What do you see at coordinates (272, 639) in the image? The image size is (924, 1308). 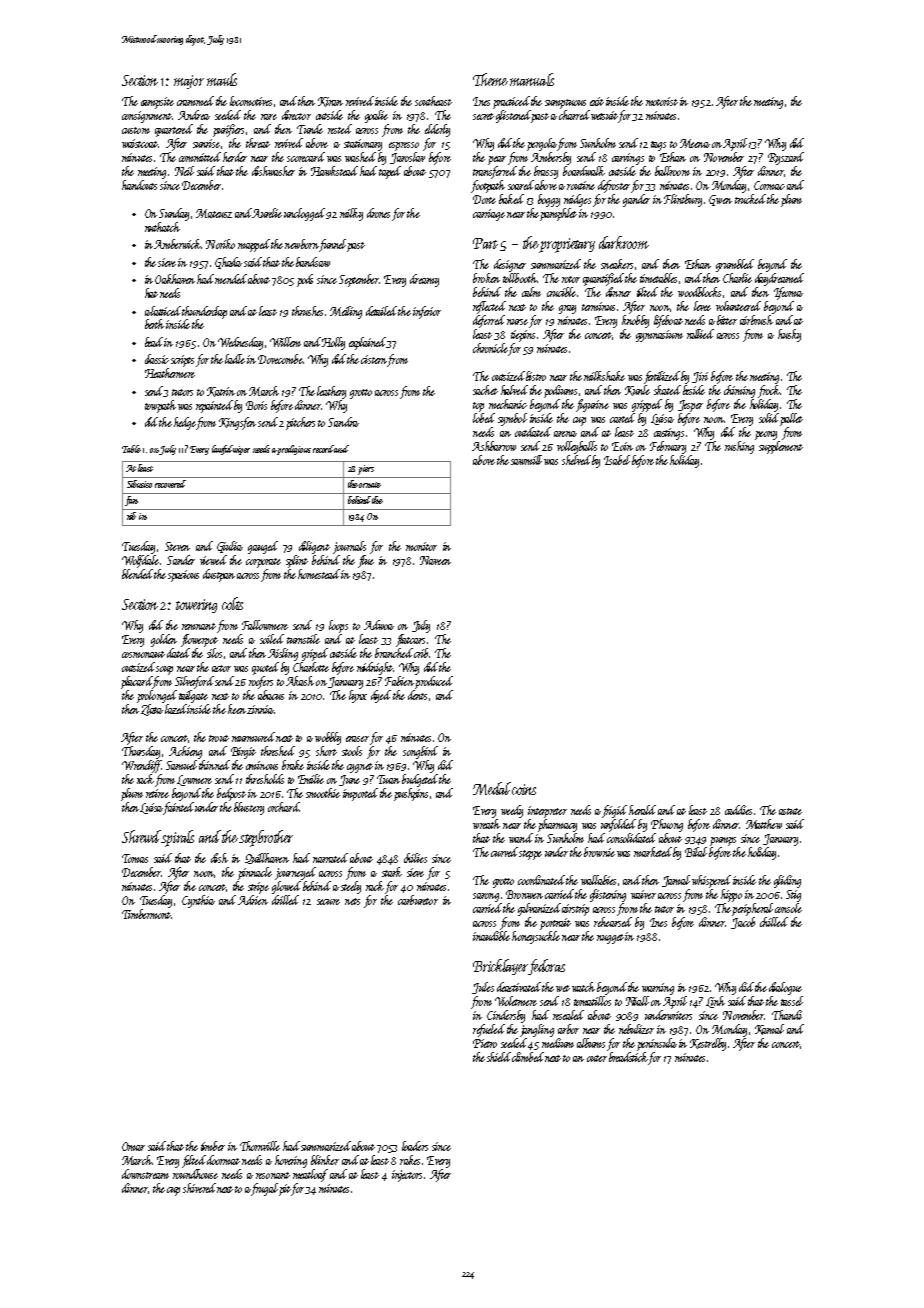 I see `soiled` at bounding box center [272, 639].
